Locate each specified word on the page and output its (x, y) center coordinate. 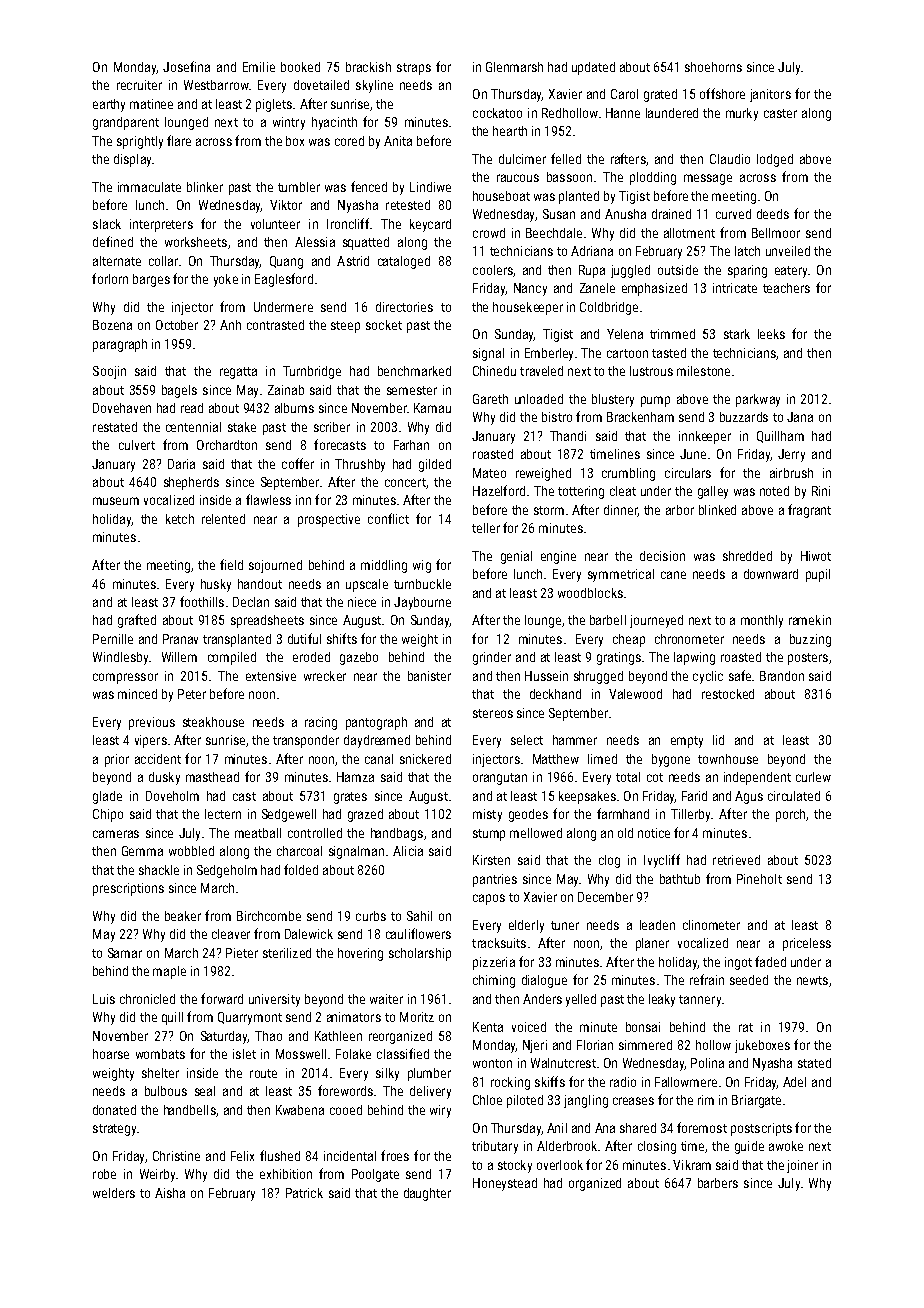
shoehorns (713, 67)
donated (114, 1110)
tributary (495, 1147)
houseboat (501, 196)
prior (117, 760)
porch (790, 815)
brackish (368, 67)
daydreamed (377, 741)
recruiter (139, 85)
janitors (770, 95)
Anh (230, 325)
